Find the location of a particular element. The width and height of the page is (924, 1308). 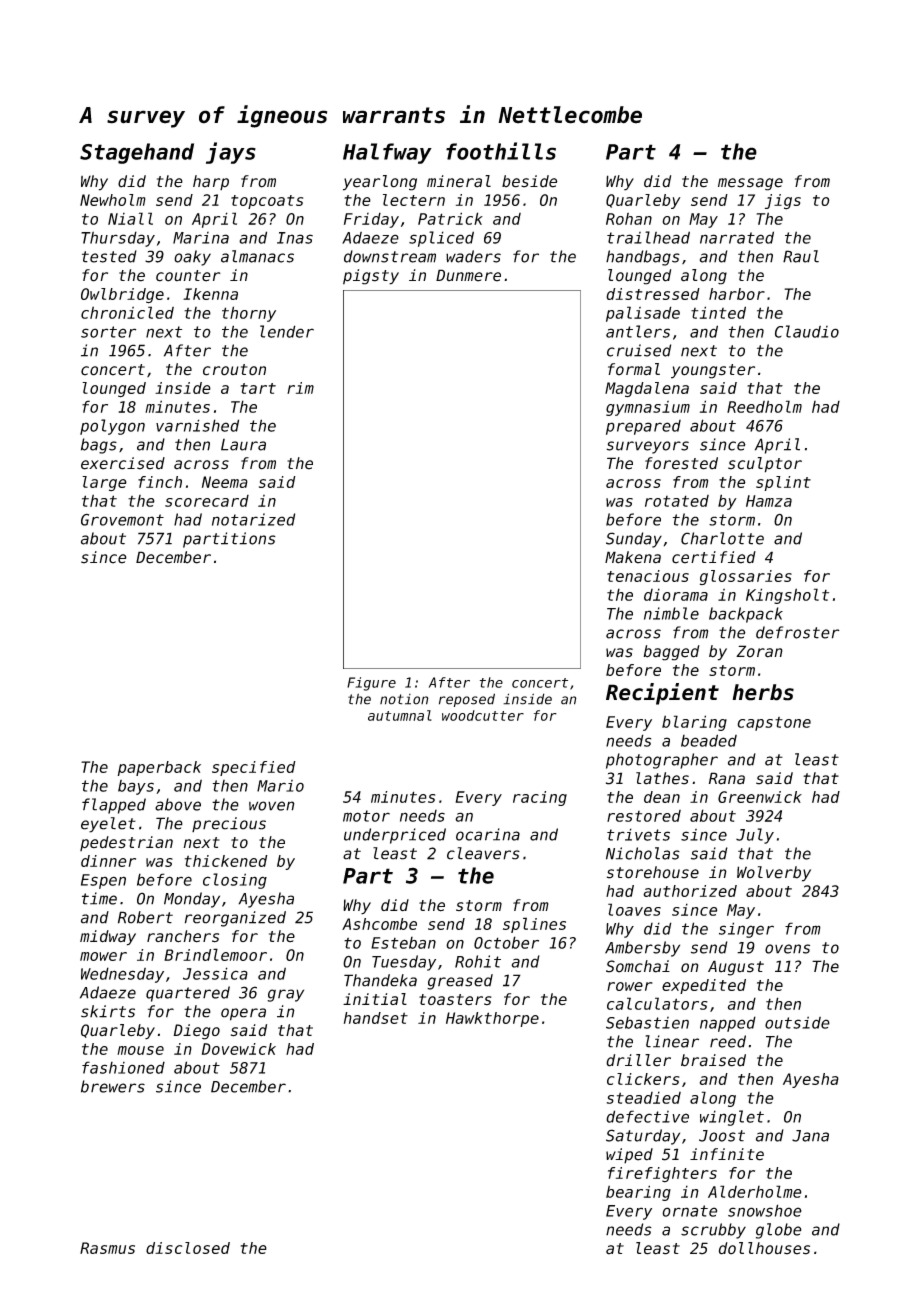

Claudio is located at coordinates (807, 331).
